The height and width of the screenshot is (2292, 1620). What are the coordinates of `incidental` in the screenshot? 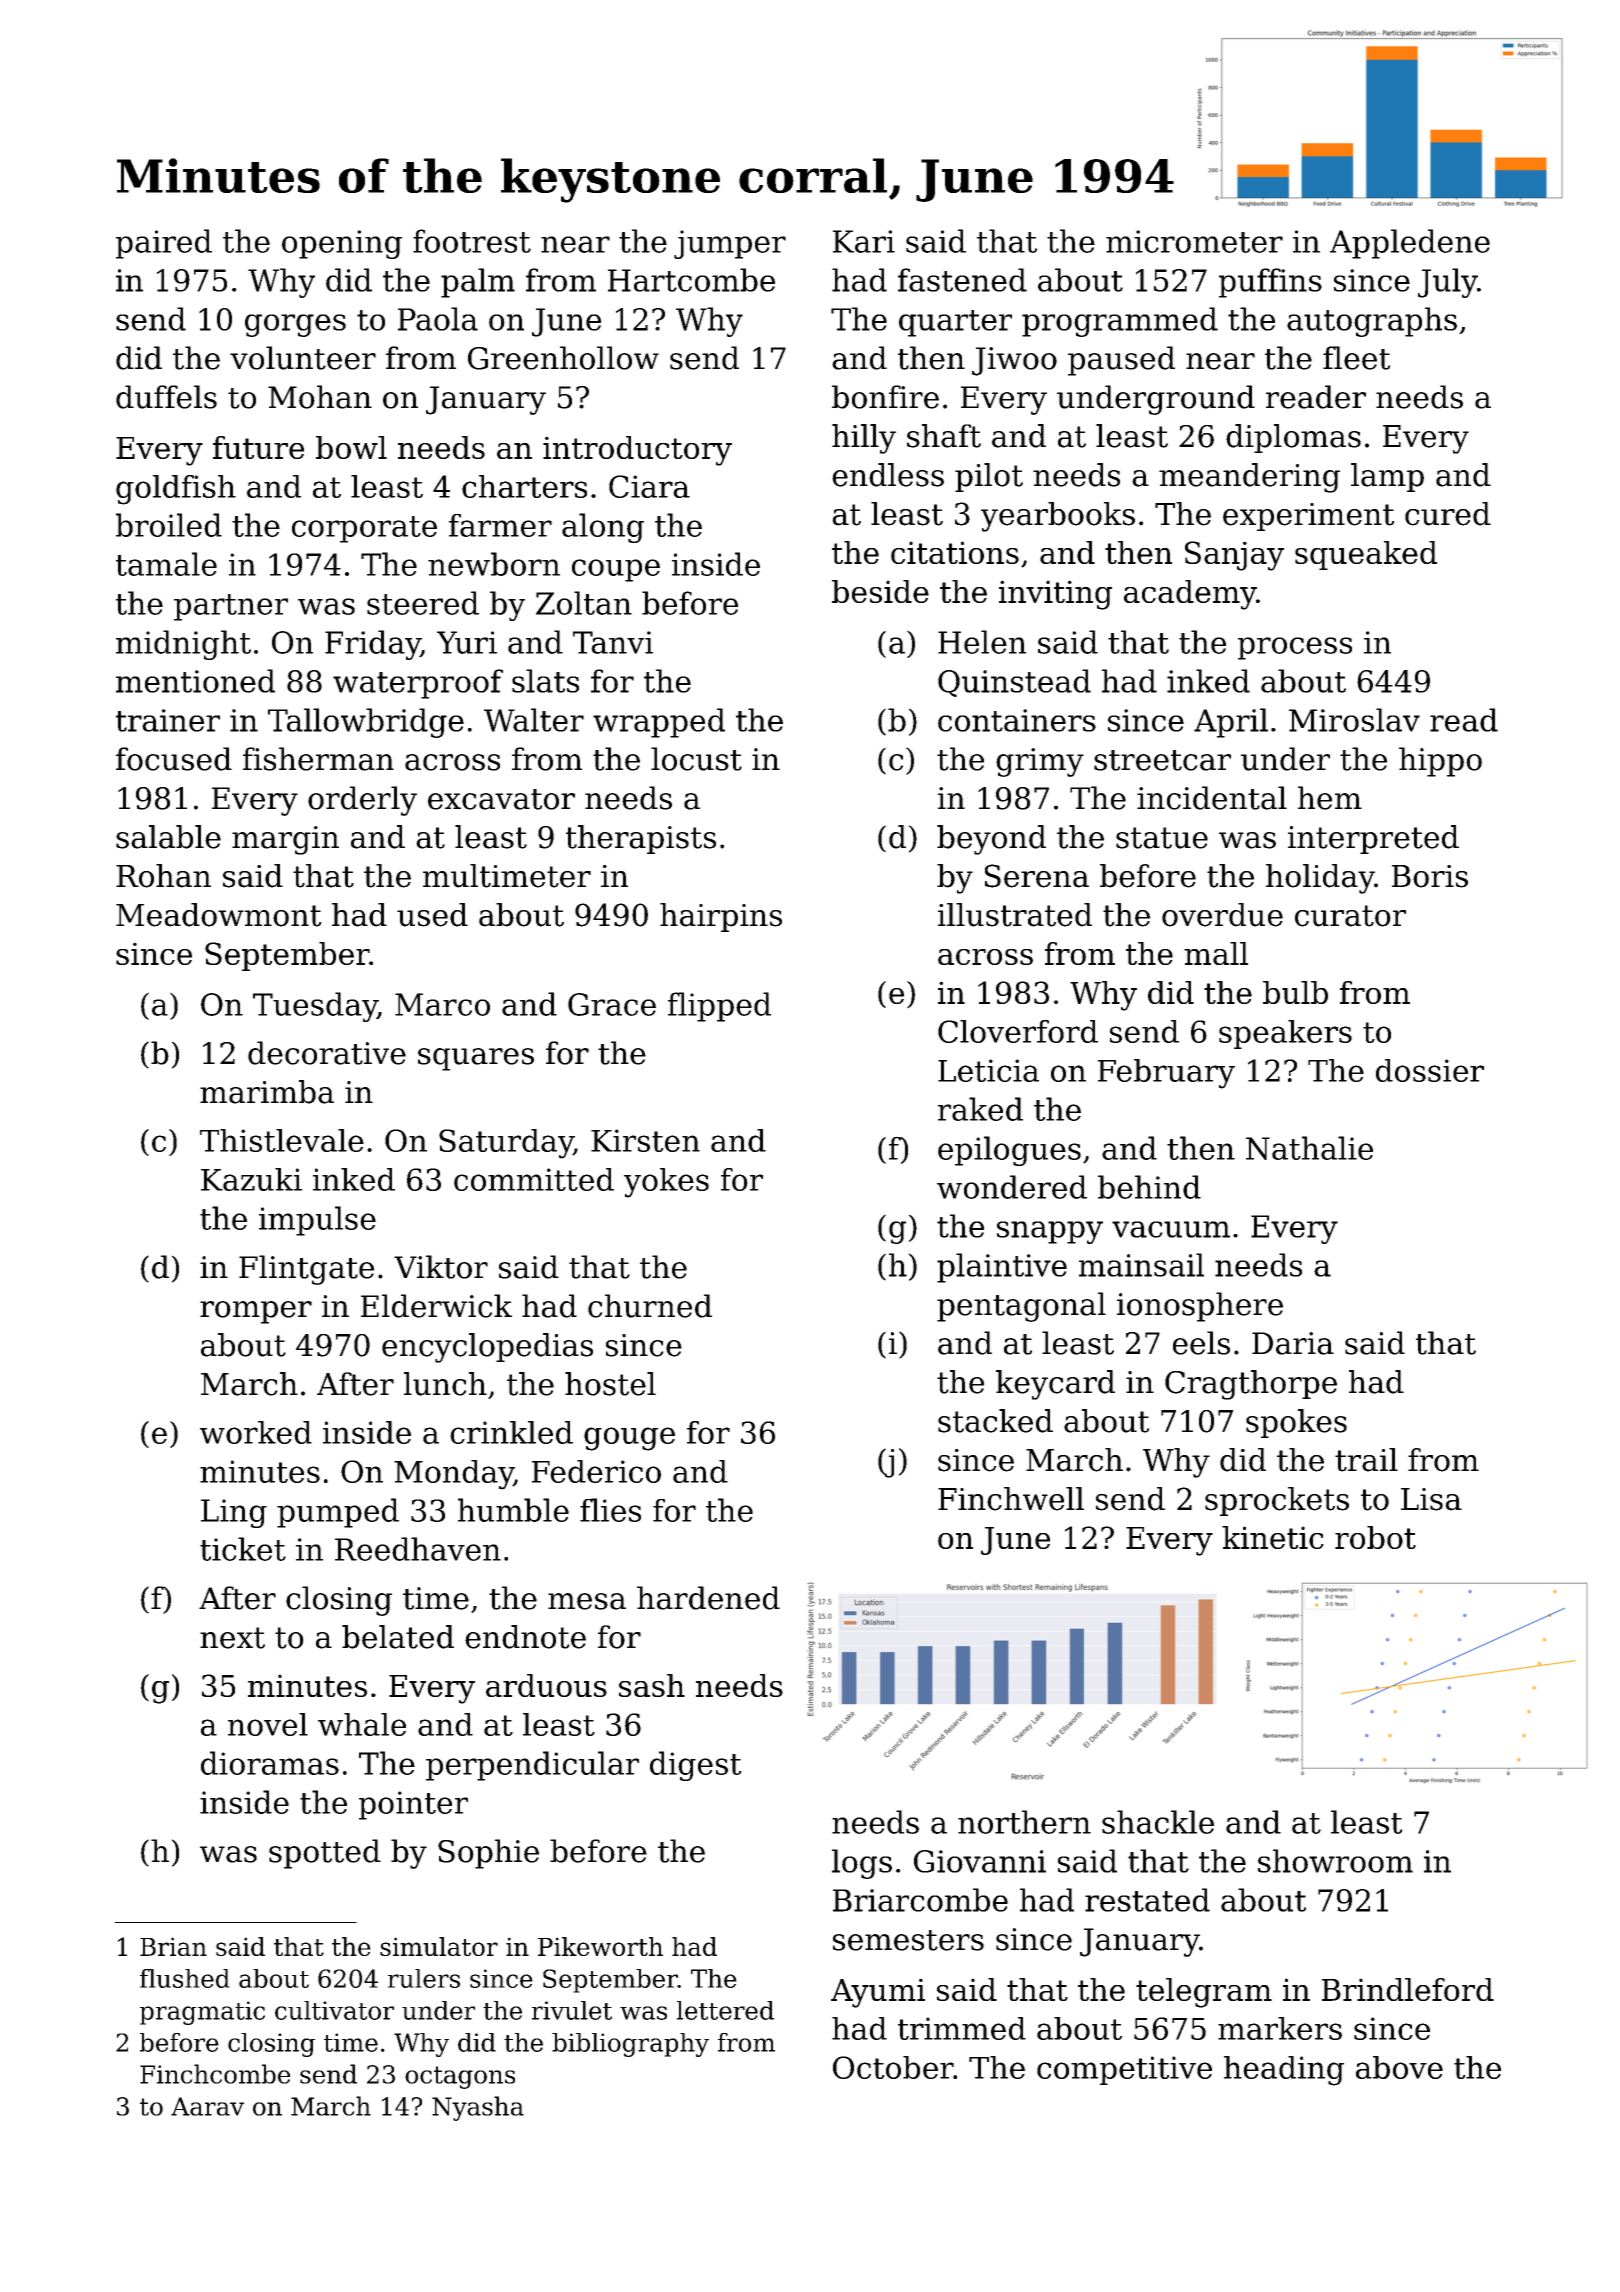 It's located at (1212, 798).
